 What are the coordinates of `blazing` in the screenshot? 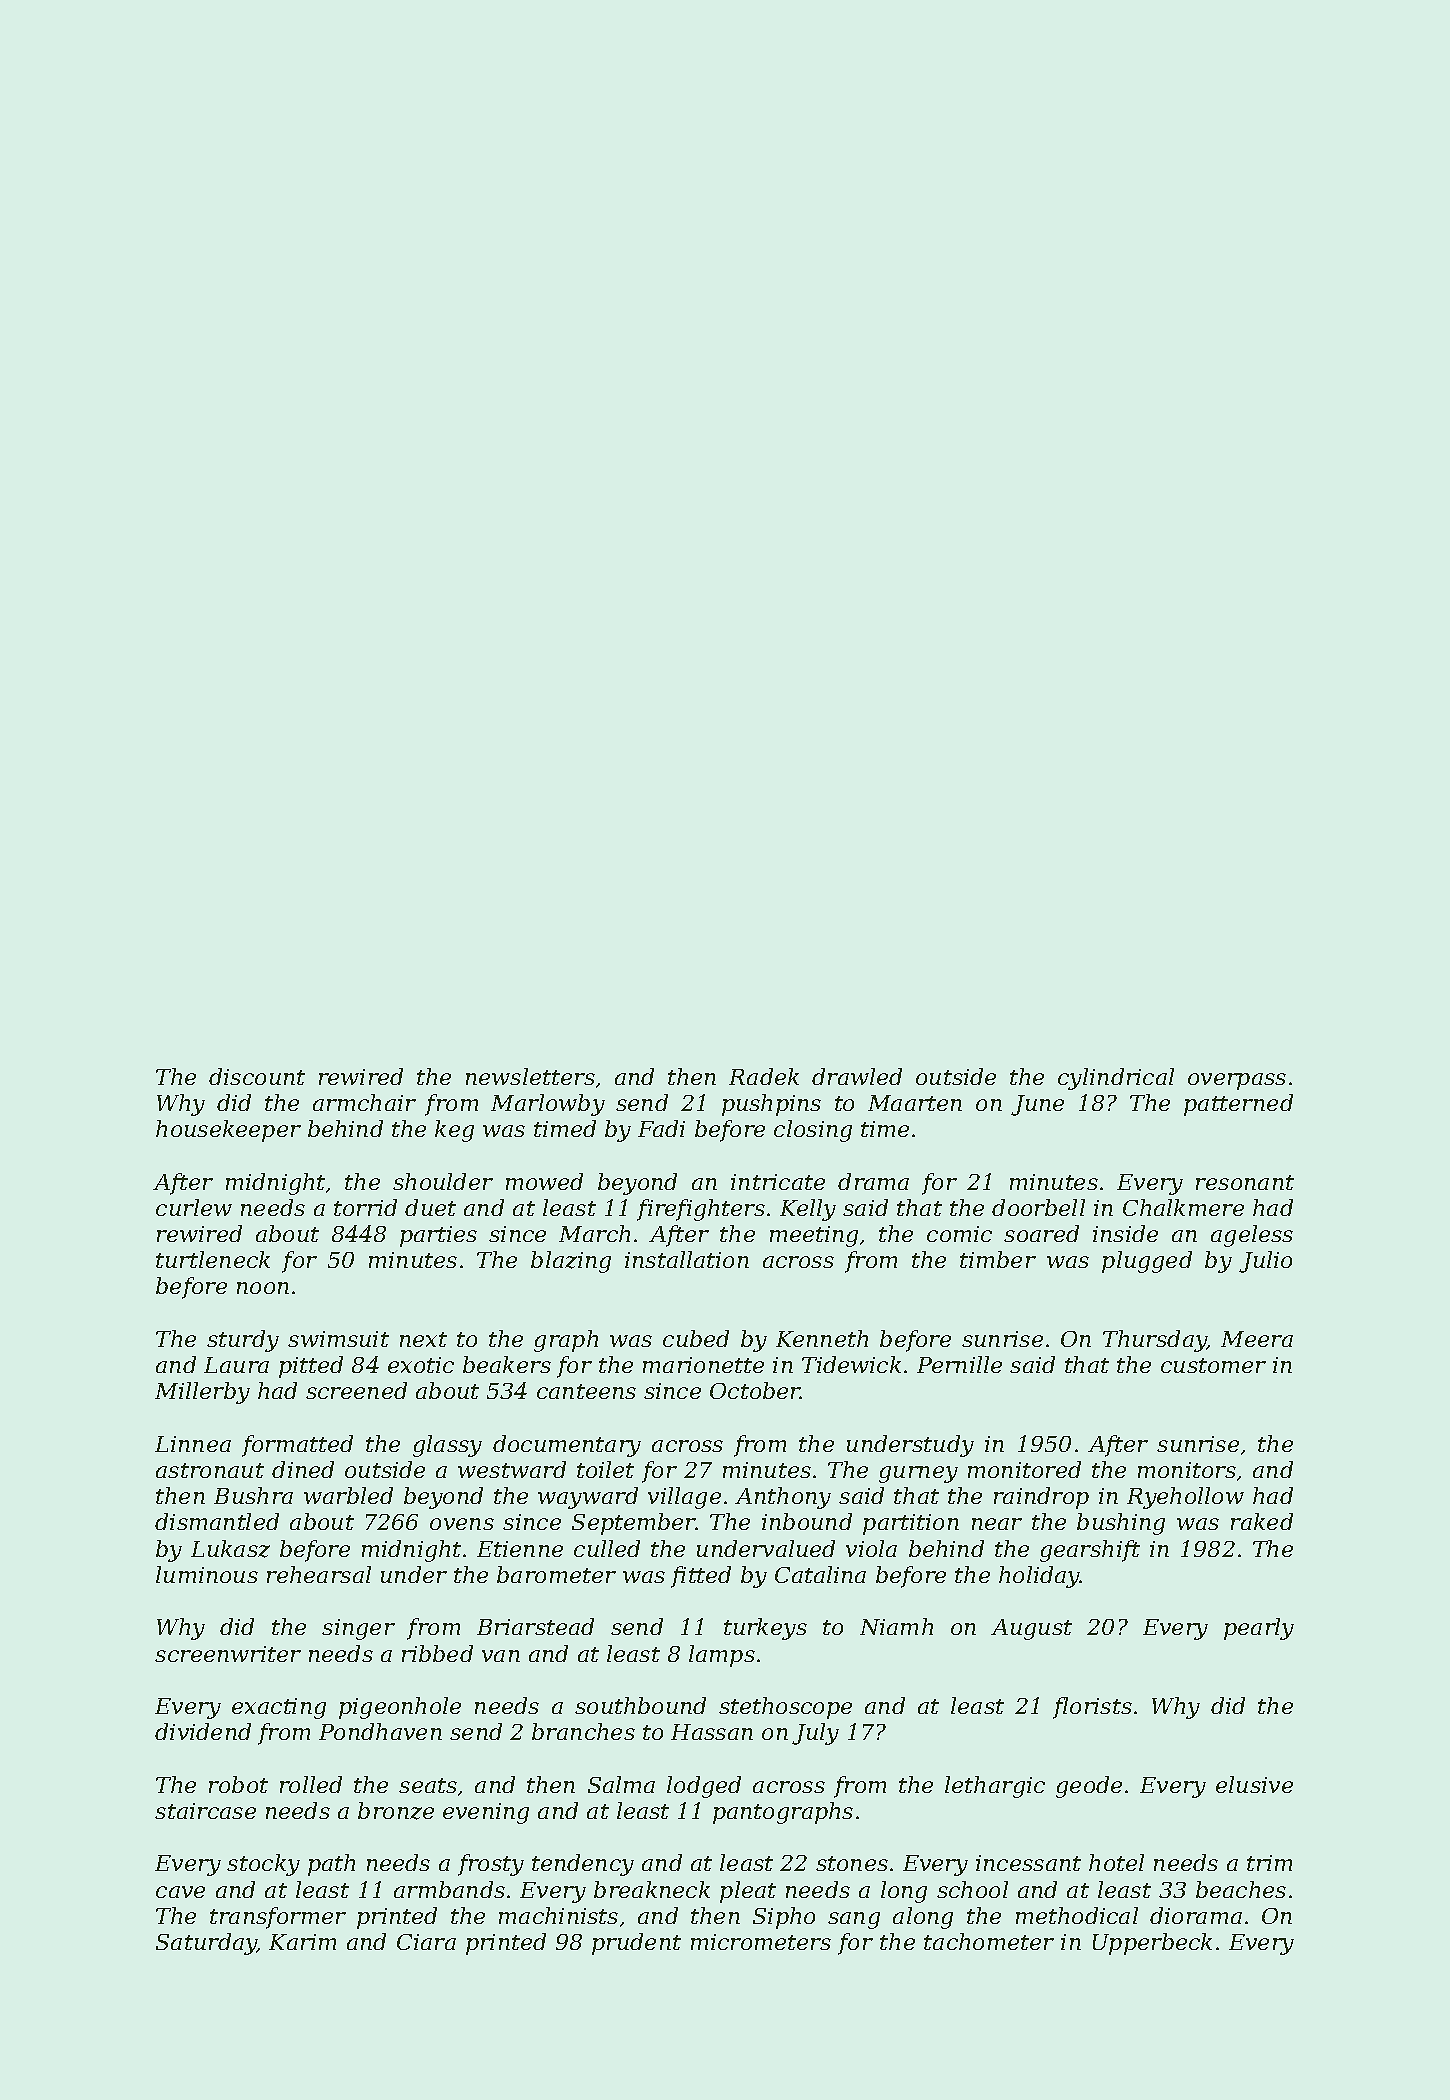 It's located at (571, 1262).
